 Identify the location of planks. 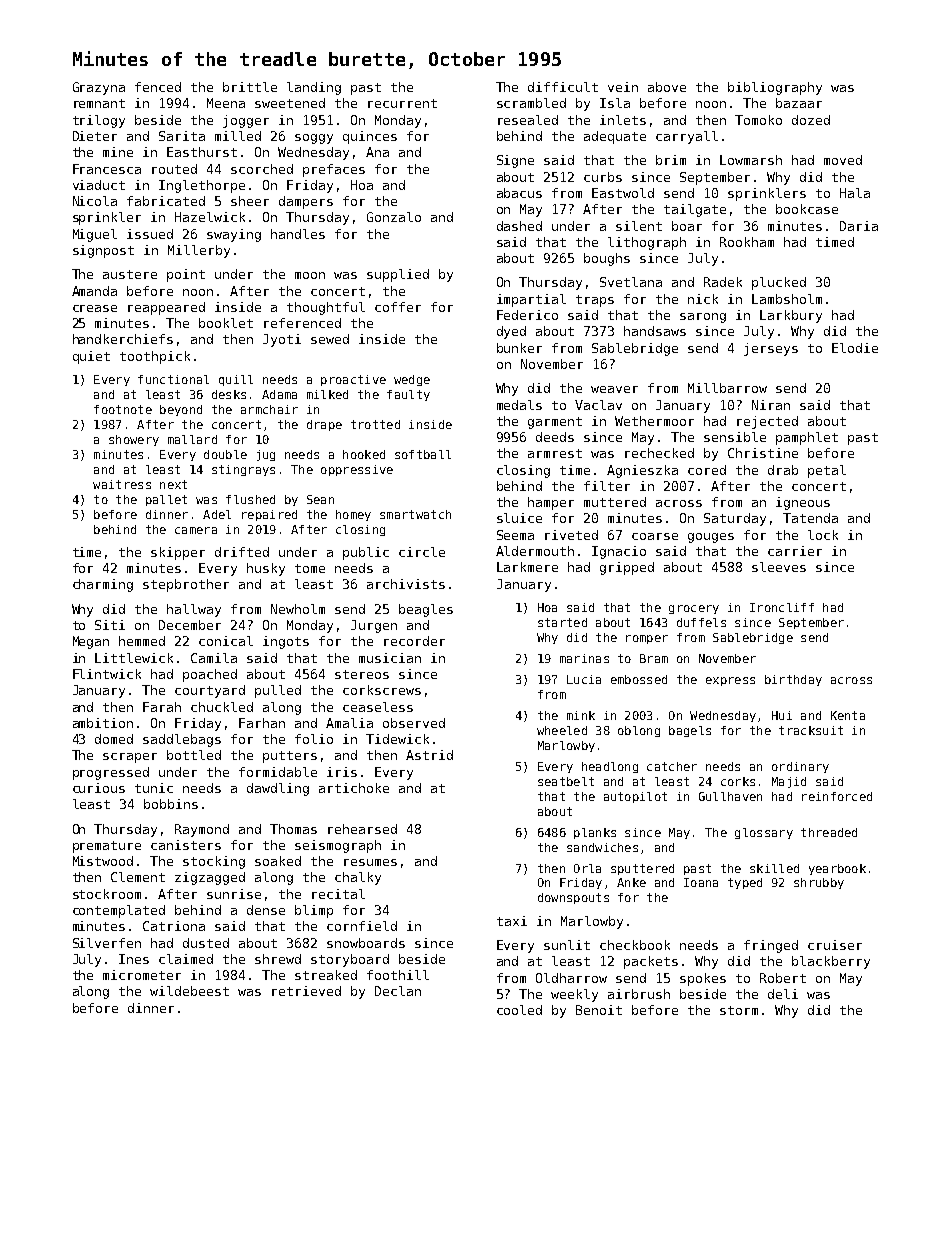
(595, 833).
